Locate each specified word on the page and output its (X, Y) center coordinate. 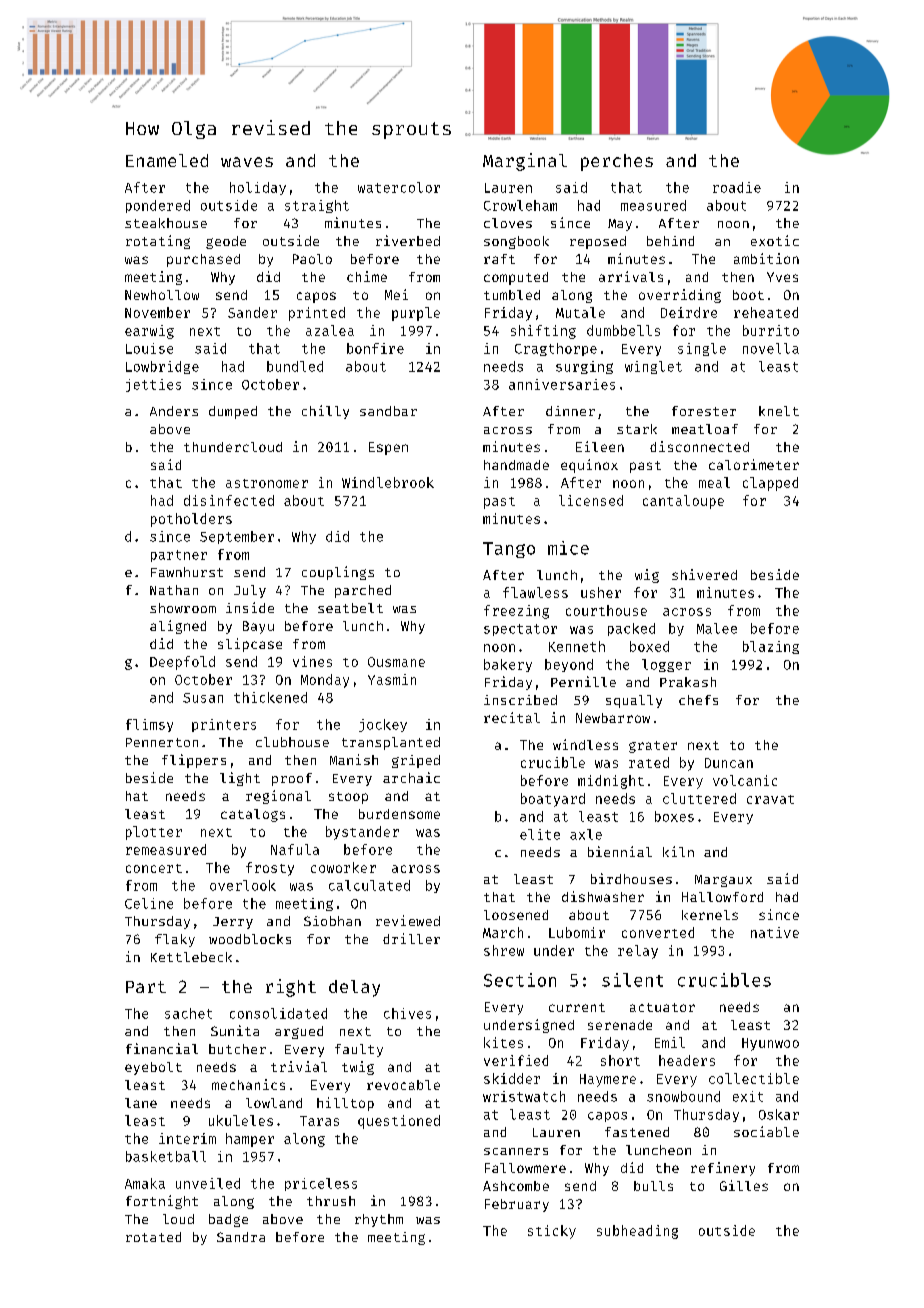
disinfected (229, 500)
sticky (552, 1232)
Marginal (525, 162)
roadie (737, 187)
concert (154, 868)
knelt (779, 411)
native (775, 932)
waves (247, 162)
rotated (153, 1237)
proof (292, 779)
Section (520, 980)
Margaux (723, 881)
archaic (411, 777)
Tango (509, 550)
